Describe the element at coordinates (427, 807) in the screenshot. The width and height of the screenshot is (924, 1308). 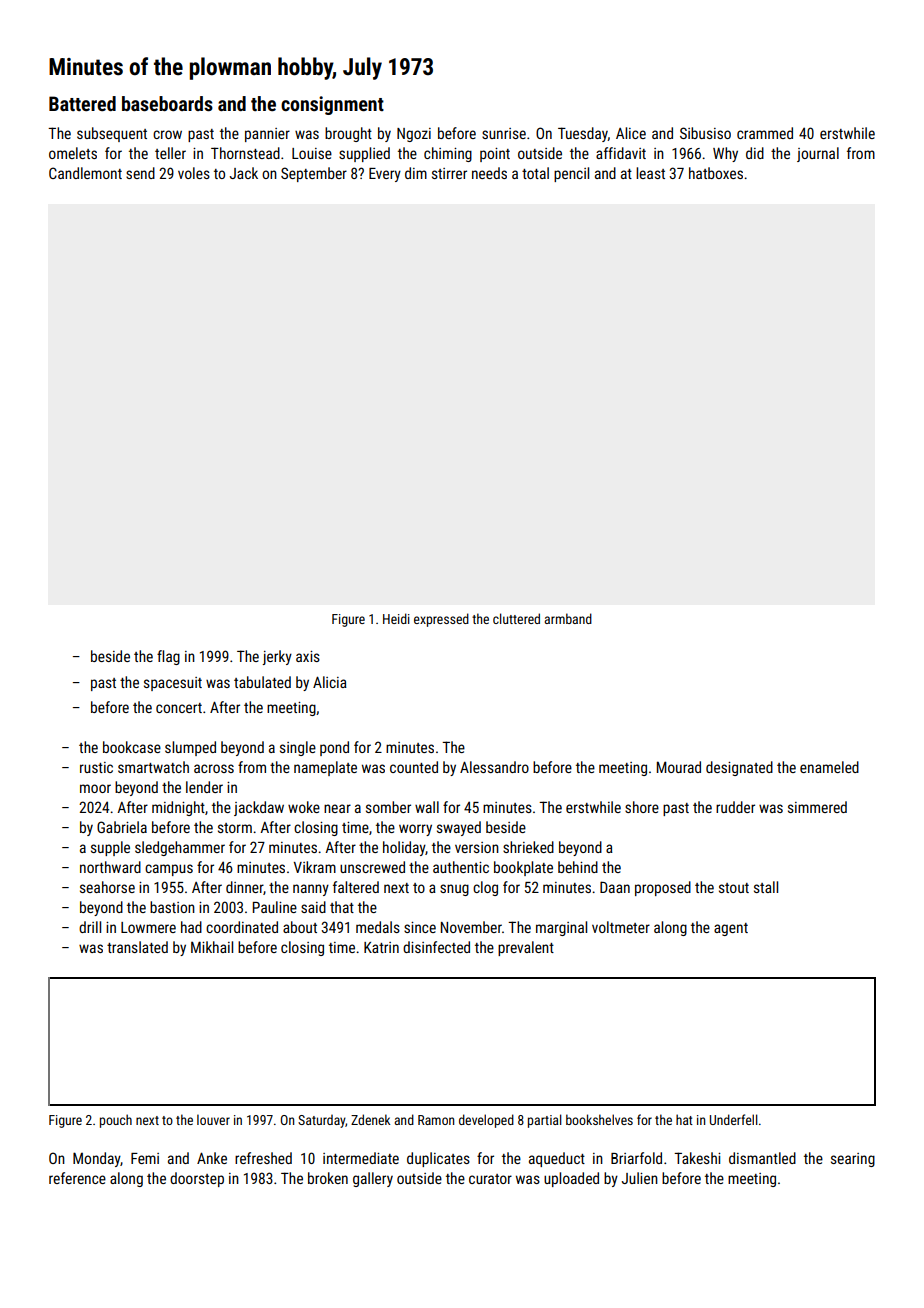
I see `wall` at that location.
